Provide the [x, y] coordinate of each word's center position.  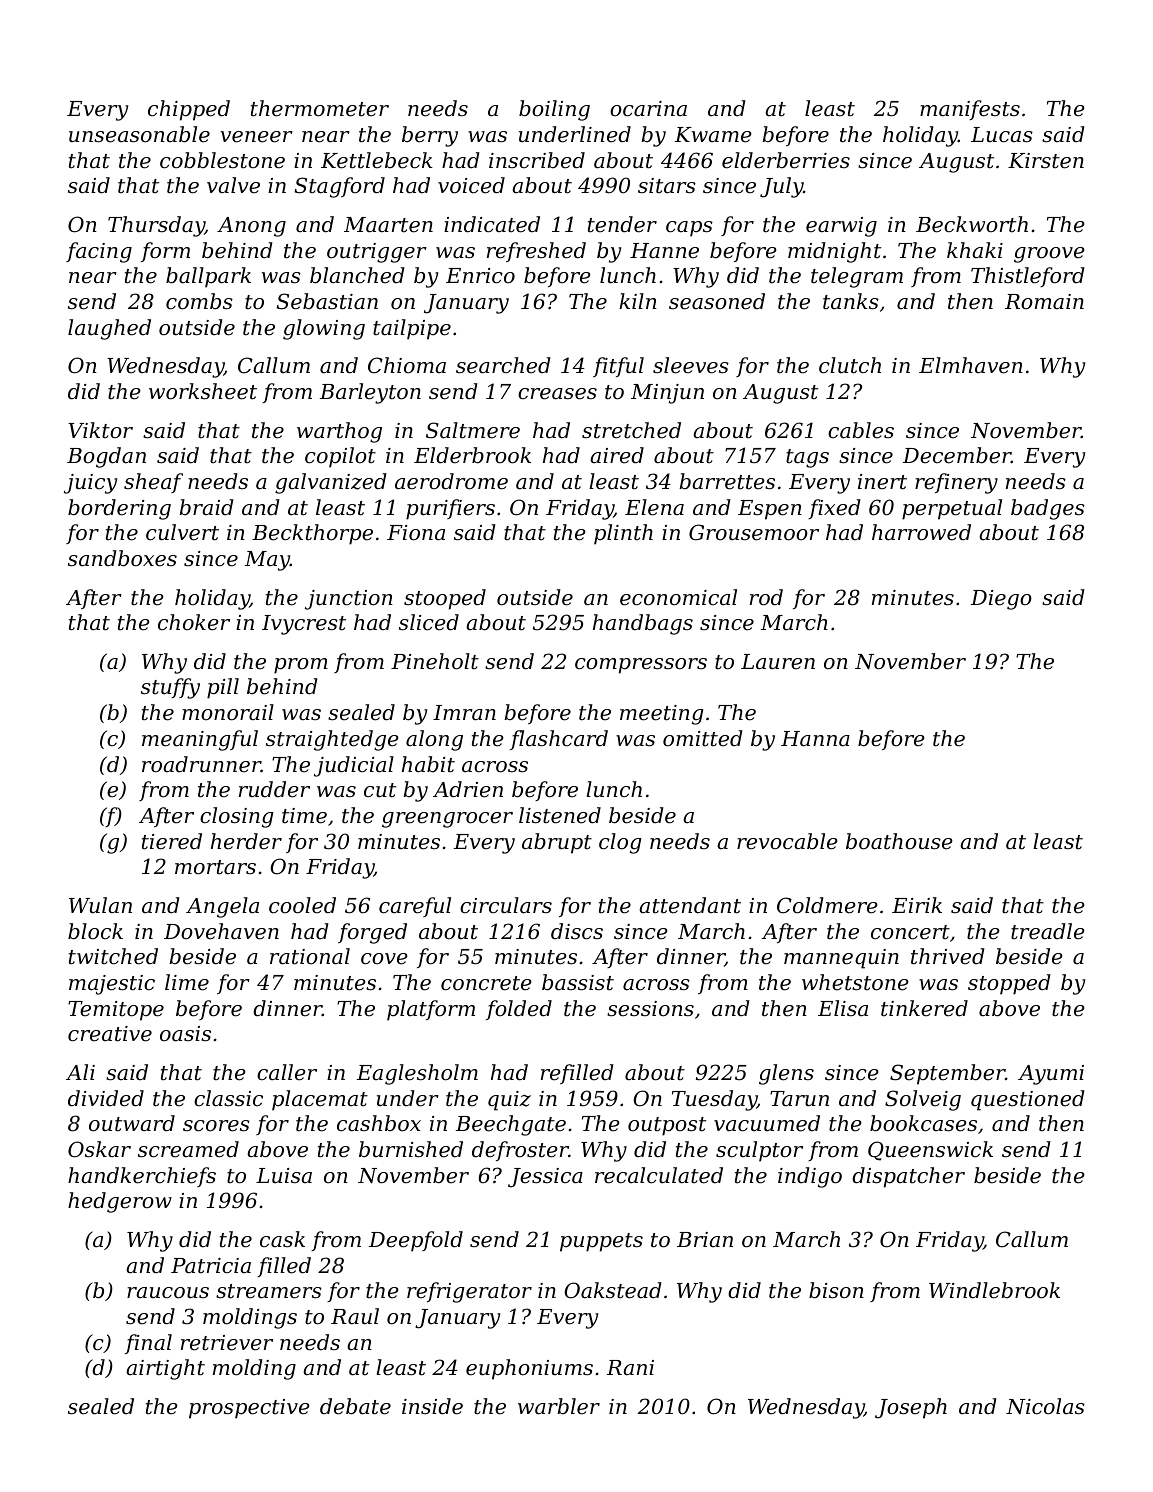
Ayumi [1051, 1075]
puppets [601, 1242]
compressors [641, 666]
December [957, 455]
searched [503, 365]
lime [187, 982]
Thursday [156, 226]
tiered [172, 841]
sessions [650, 1009]
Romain [1044, 302]
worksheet [203, 391]
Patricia [211, 1266]
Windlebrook [994, 1290]
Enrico [480, 276]
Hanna [815, 739]
